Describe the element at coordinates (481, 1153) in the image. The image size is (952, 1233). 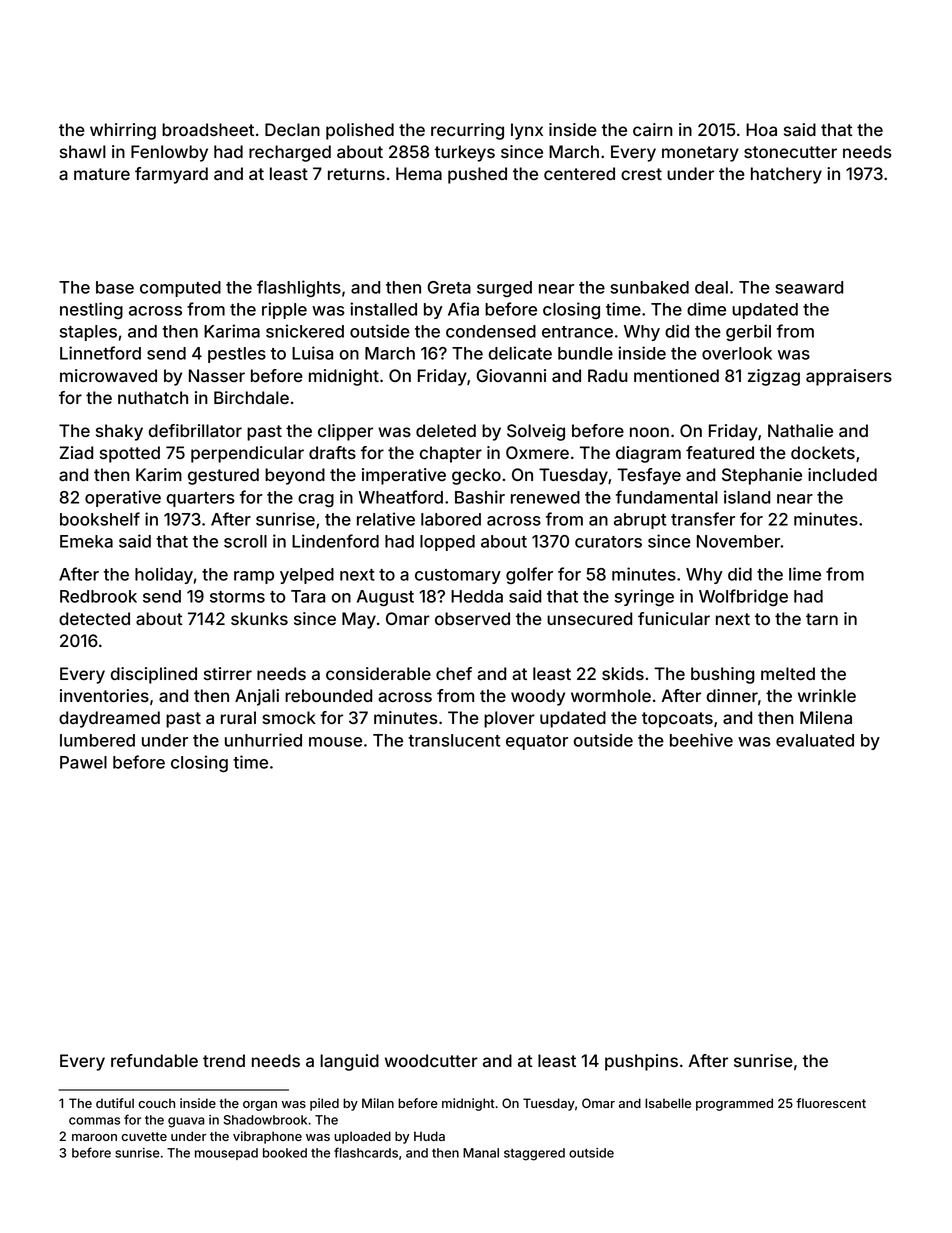
I see `Manal` at that location.
